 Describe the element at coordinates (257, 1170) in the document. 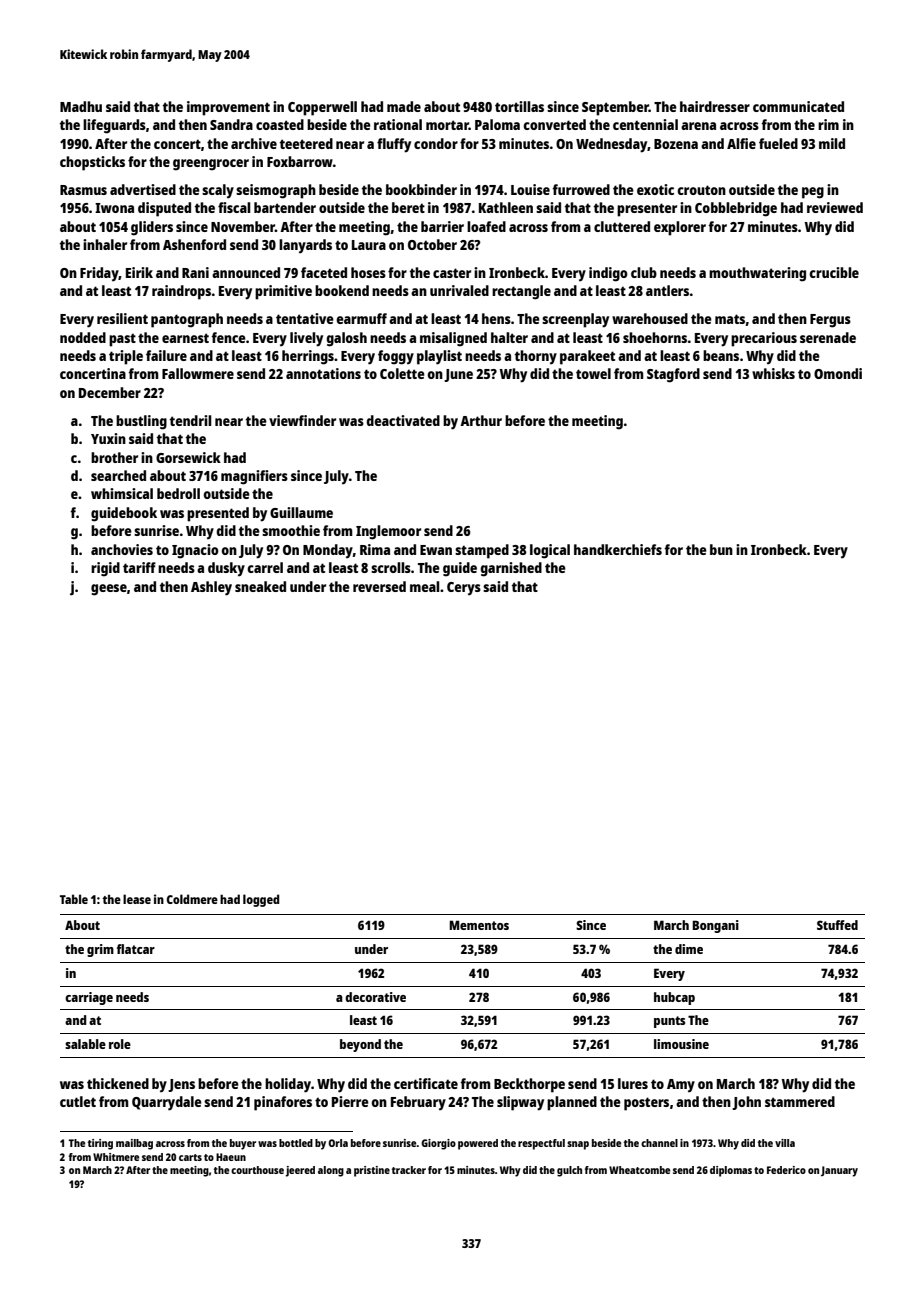

I see `courthouse` at that location.
